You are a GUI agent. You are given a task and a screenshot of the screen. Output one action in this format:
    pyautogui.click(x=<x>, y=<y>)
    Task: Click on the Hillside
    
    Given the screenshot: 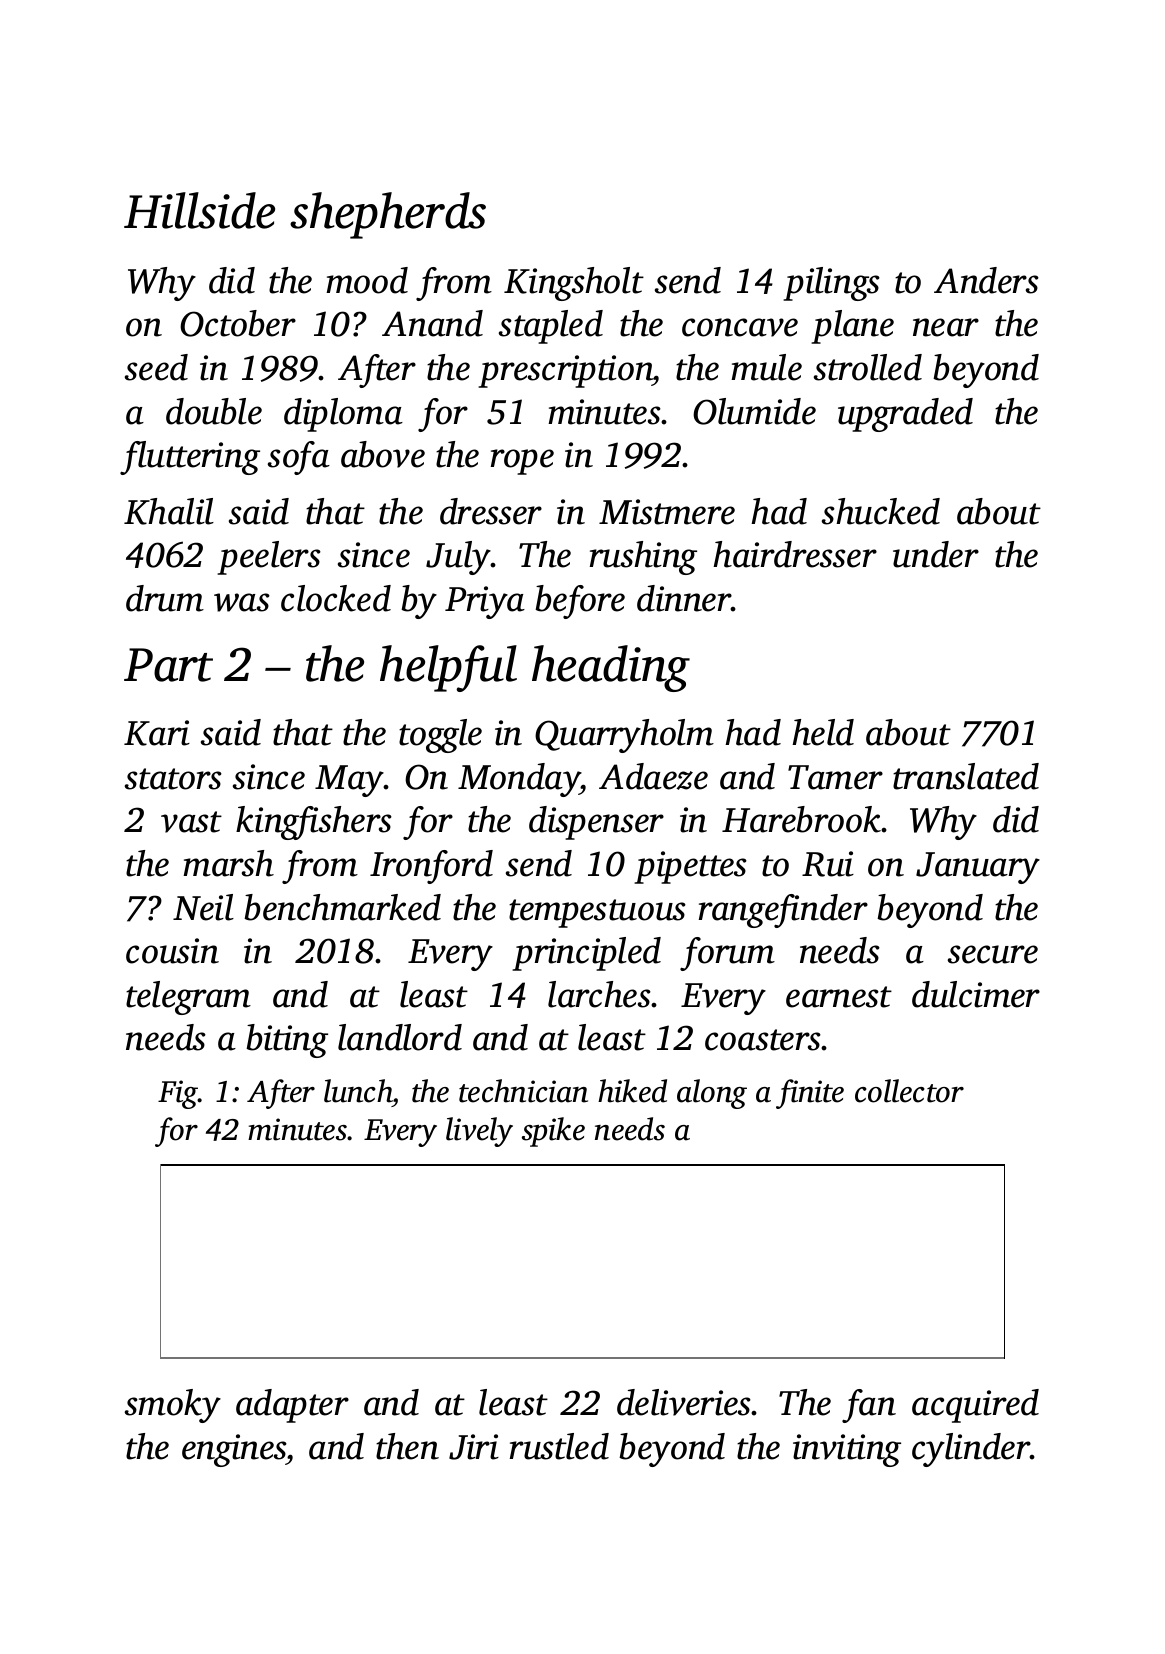 What is the action you would take?
    pyautogui.click(x=199, y=210)
